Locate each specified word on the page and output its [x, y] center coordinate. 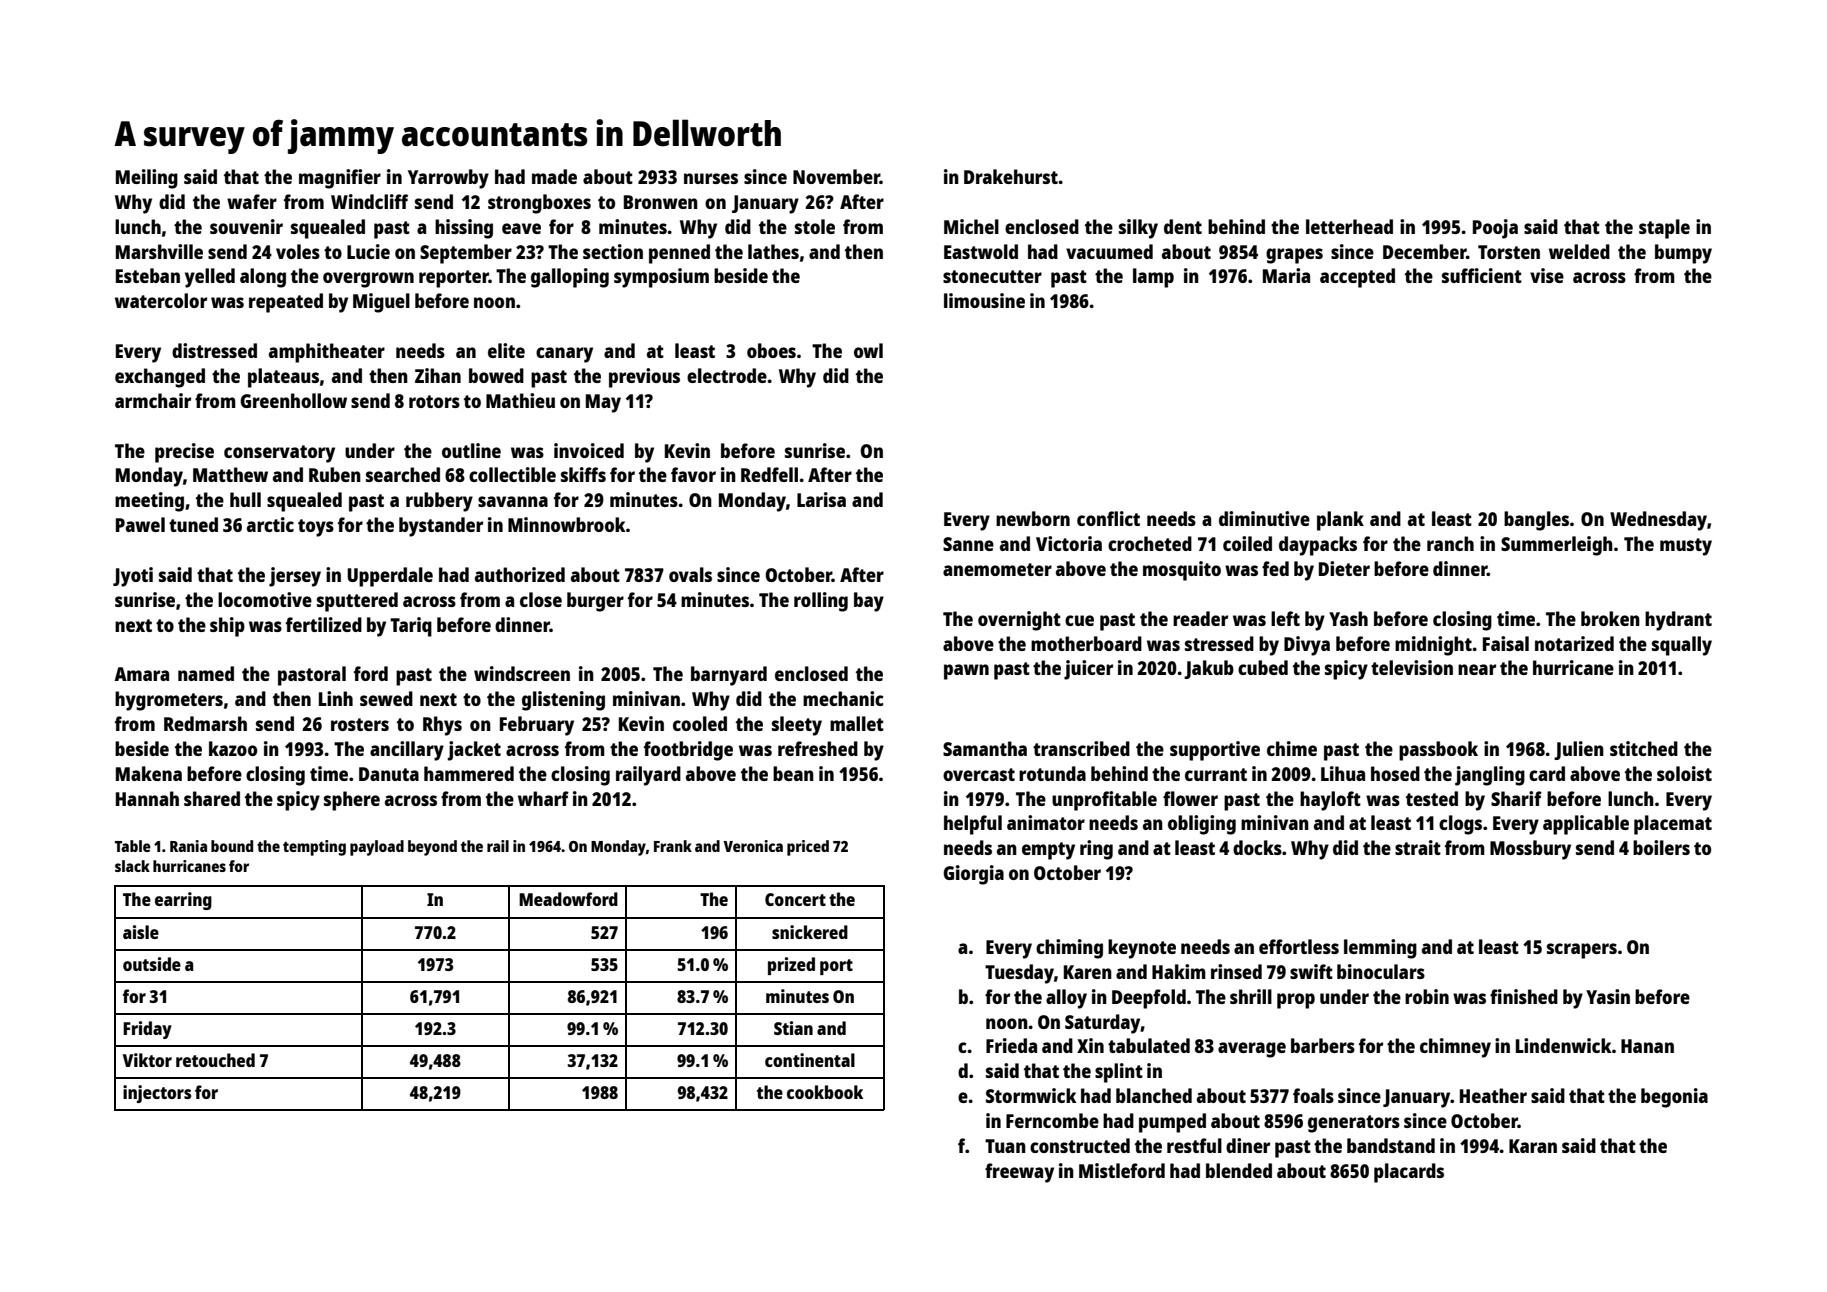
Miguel [381, 303]
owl [868, 350]
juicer [1088, 670]
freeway [1019, 1173]
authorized [520, 574]
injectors [157, 1094]
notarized [1574, 643]
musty [1686, 547]
